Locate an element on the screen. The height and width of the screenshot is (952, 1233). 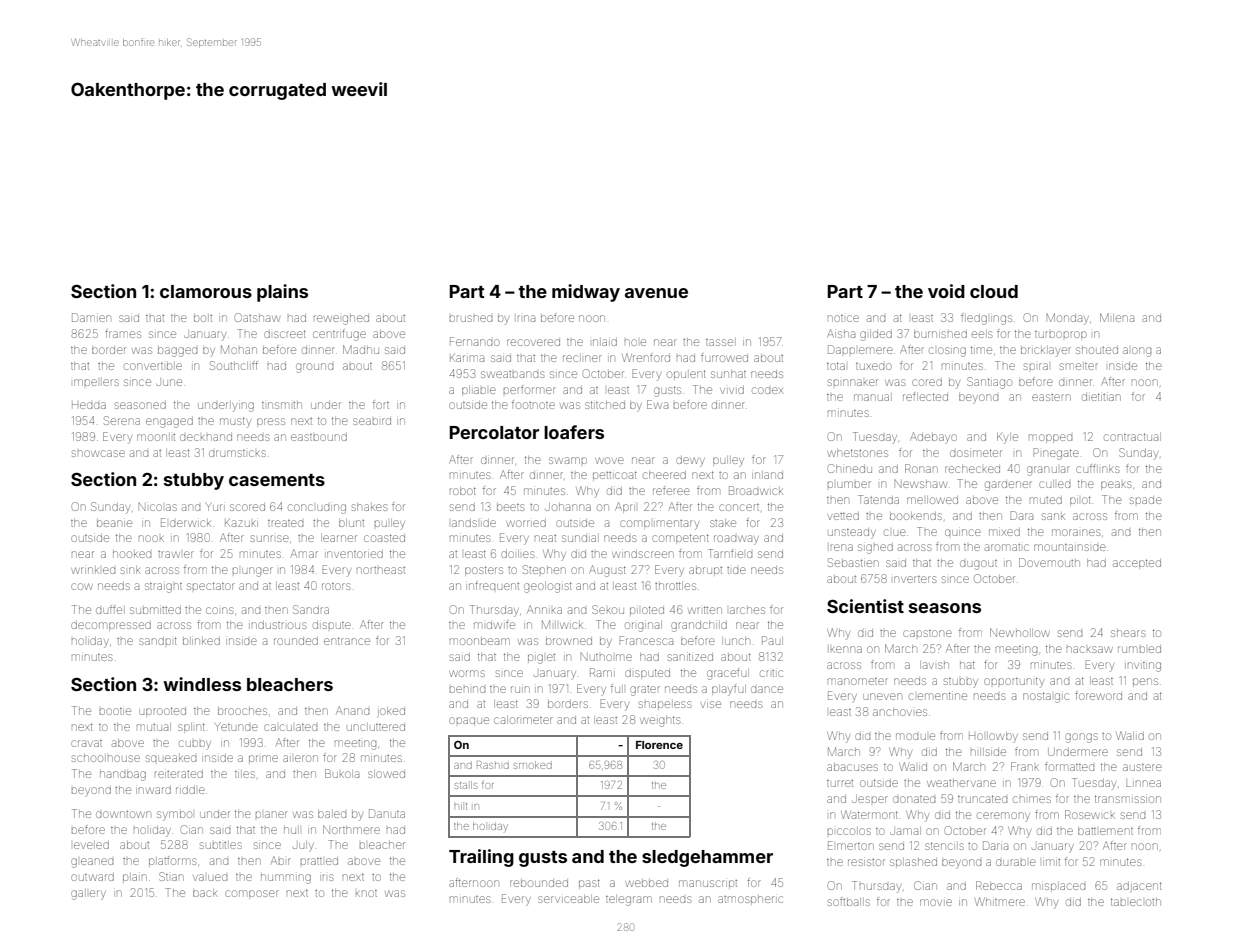
Amar is located at coordinates (304, 553).
